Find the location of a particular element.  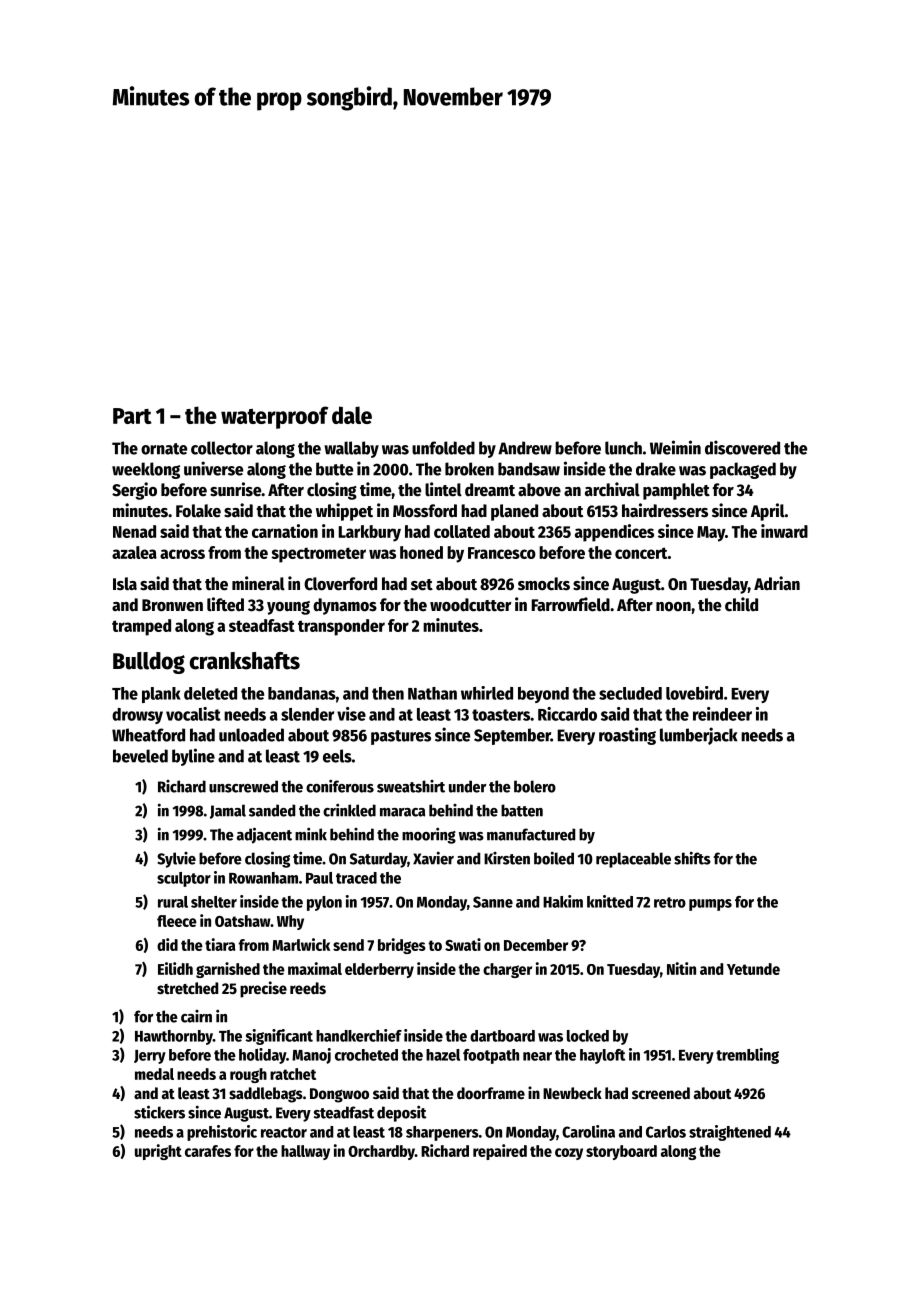

storyboard is located at coordinates (621, 1152).
